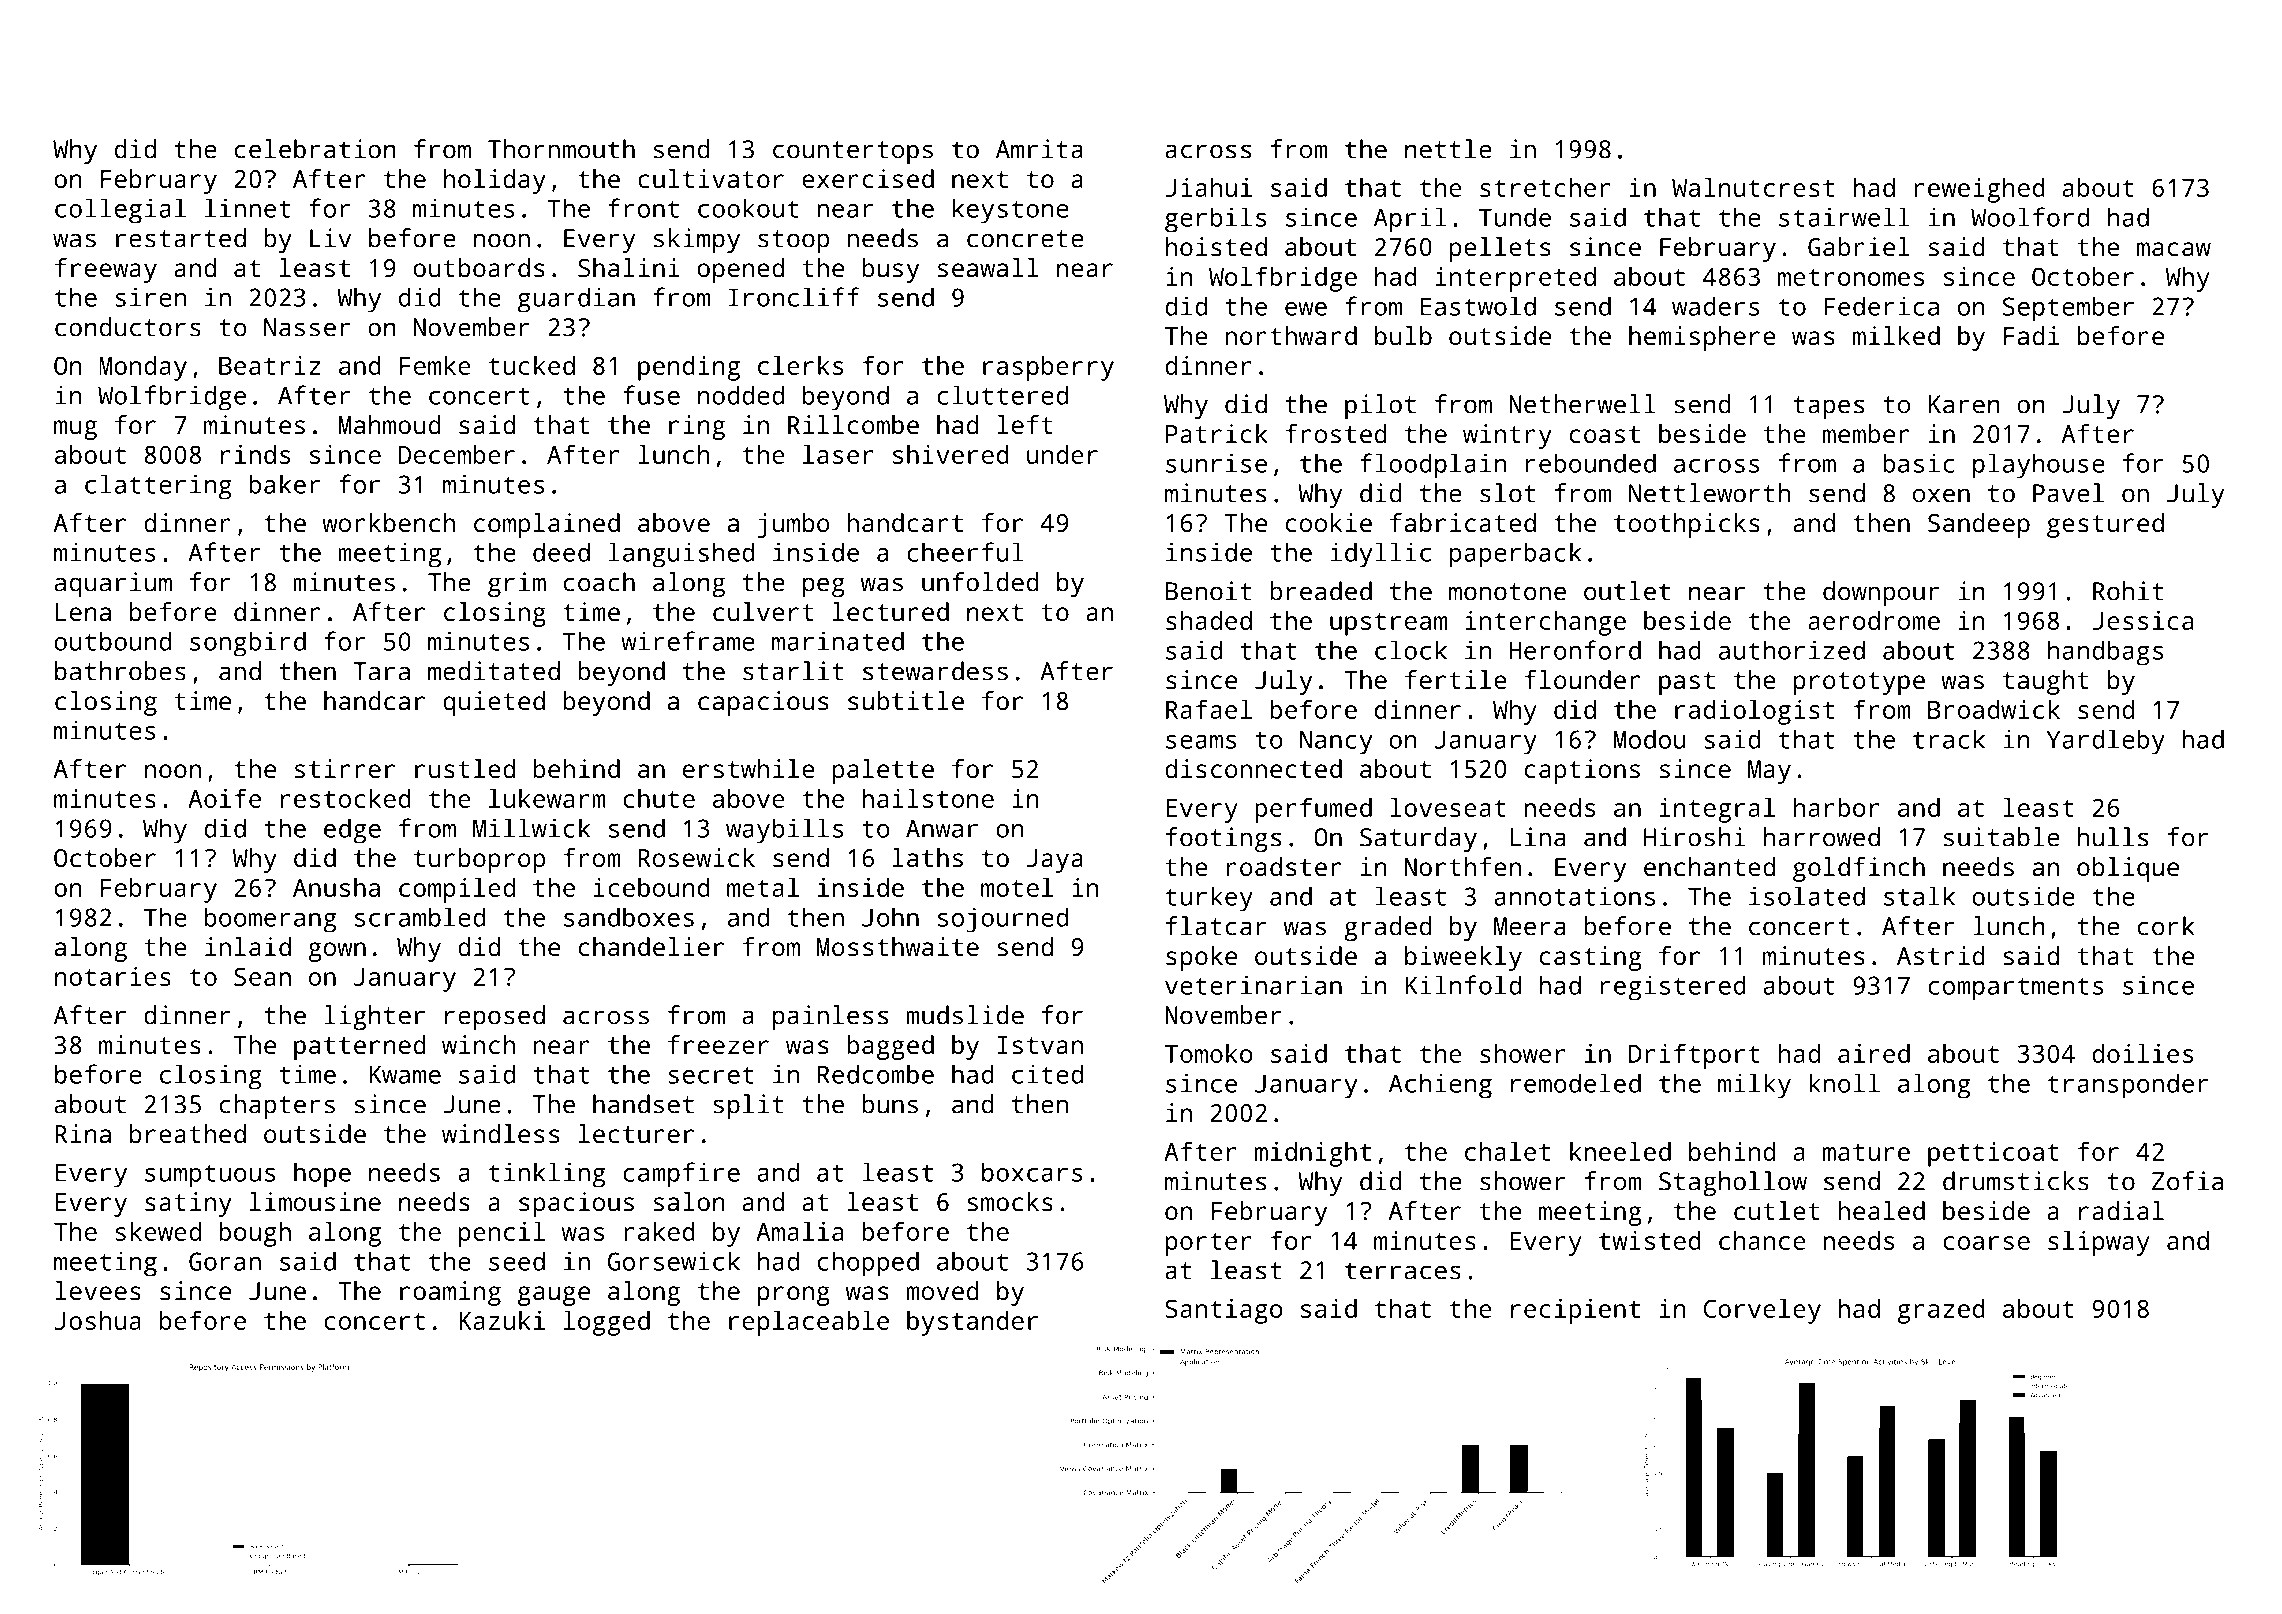 This document has height=1614, width=2282. What do you see at coordinates (1215, 220) in the document?
I see `gerbils` at bounding box center [1215, 220].
